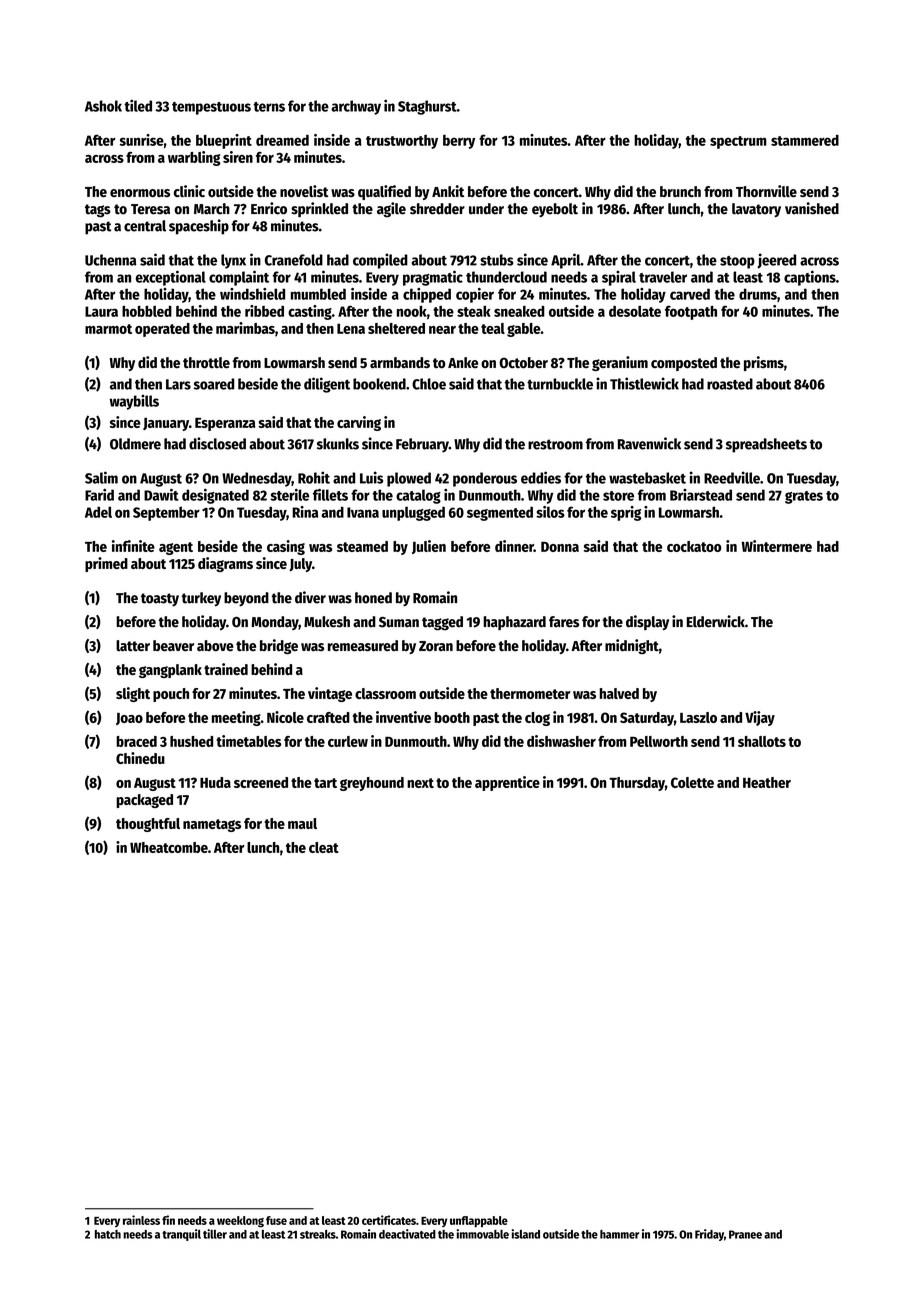  I want to click on Wheatcombe, so click(169, 847).
